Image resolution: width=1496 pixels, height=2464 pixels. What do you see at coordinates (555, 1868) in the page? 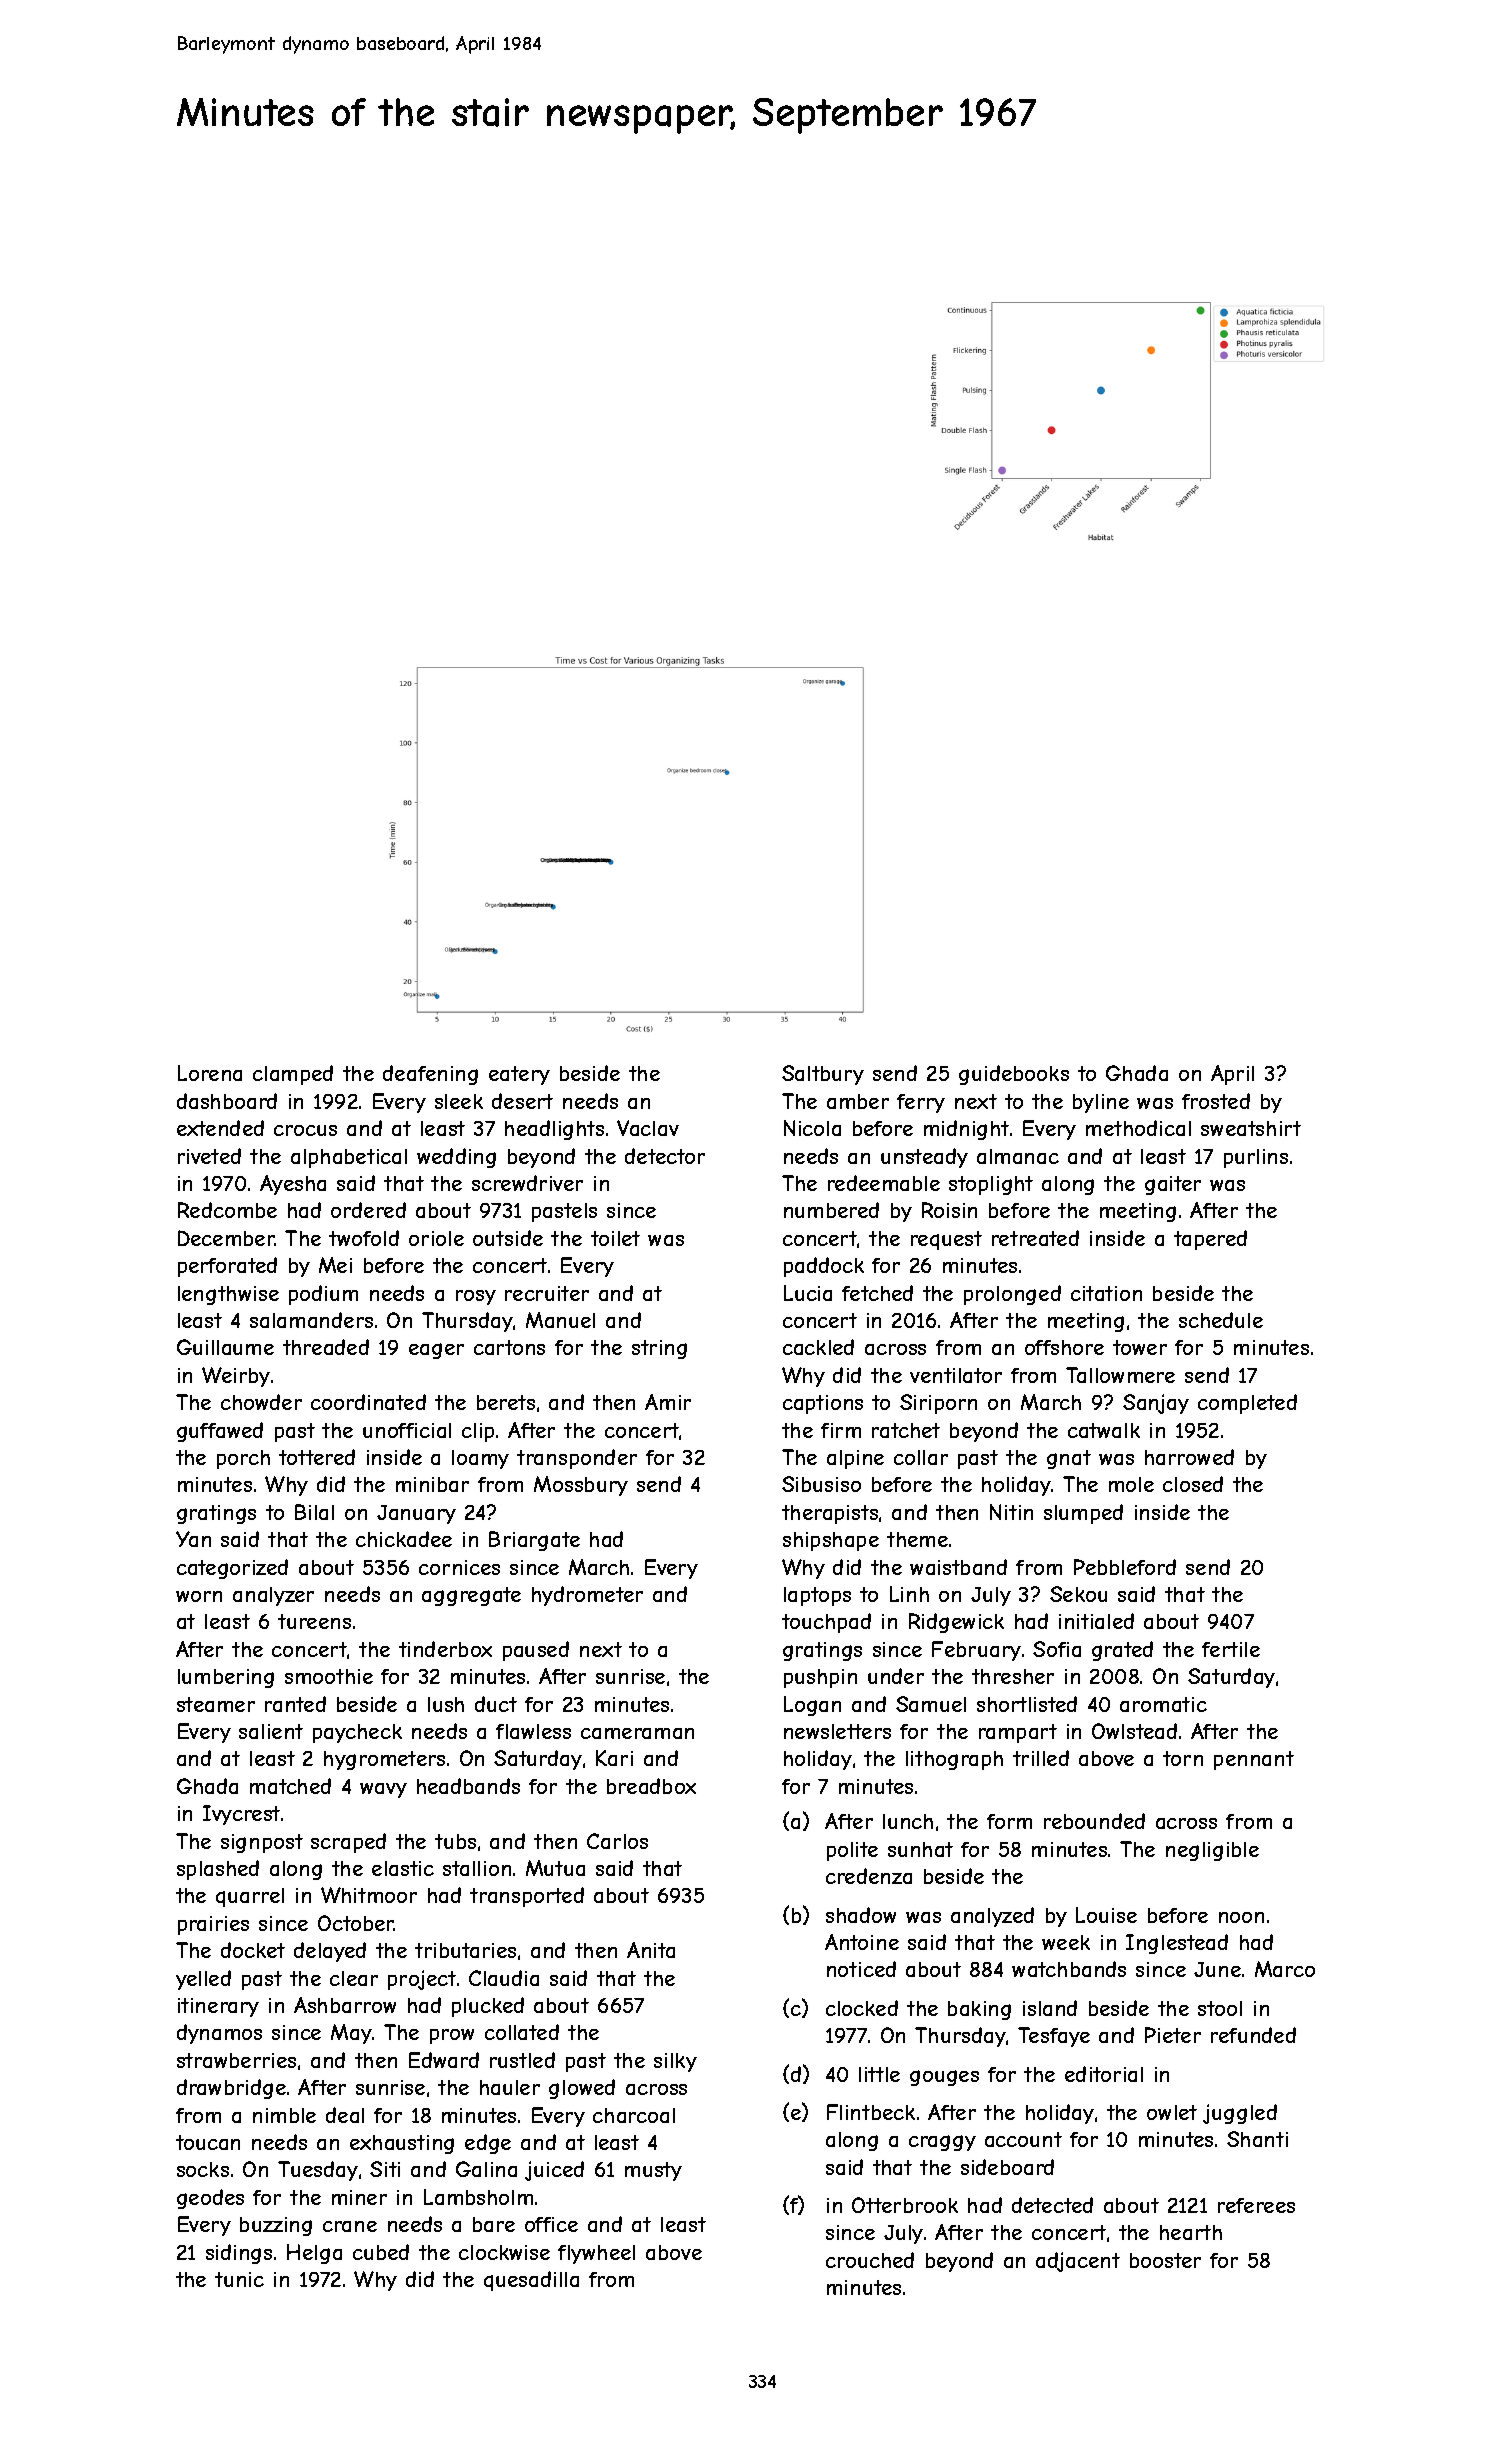
I see `Mutua` at bounding box center [555, 1868].
